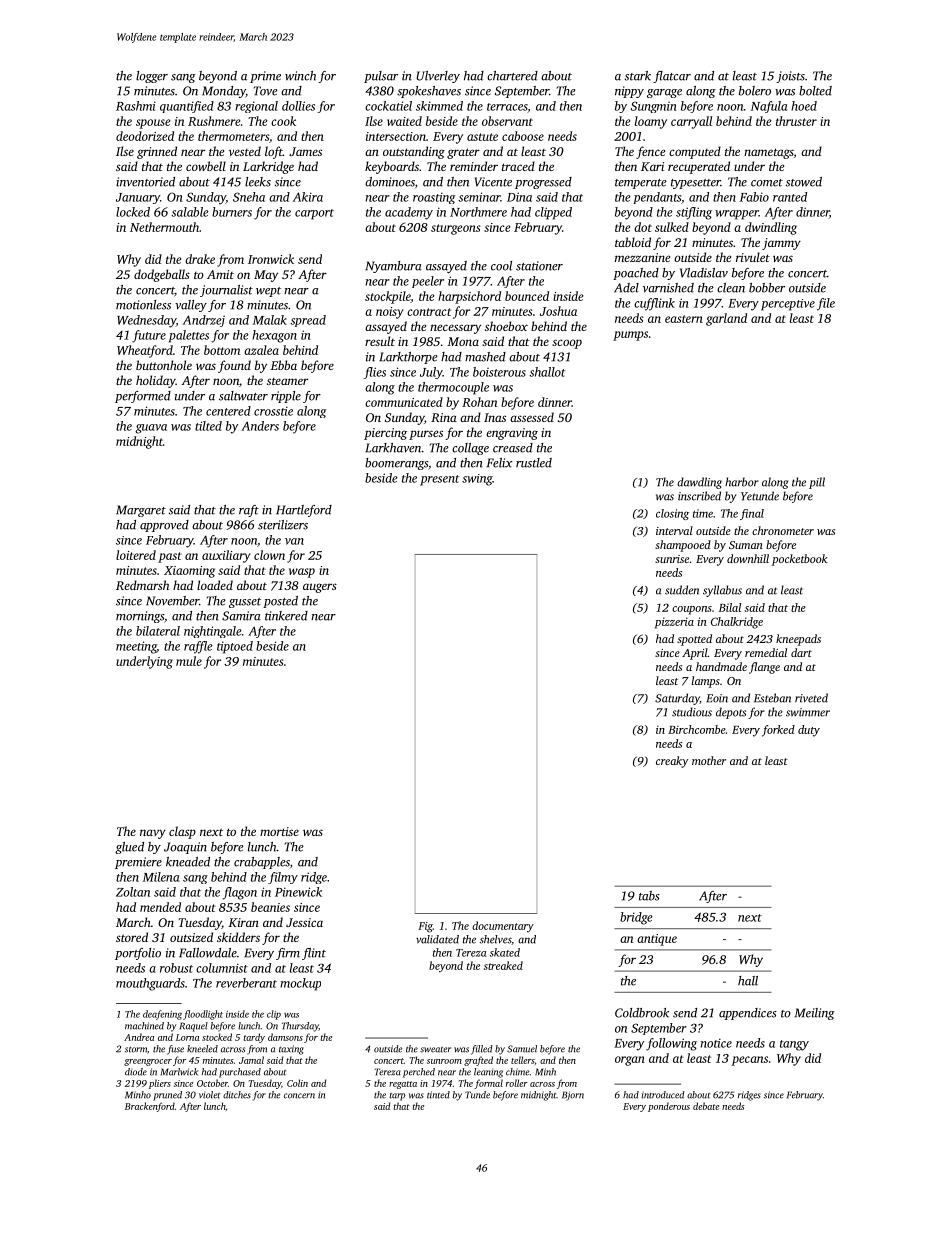 The height and width of the screenshot is (1233, 952). I want to click on Coldbrook, so click(642, 1013).
